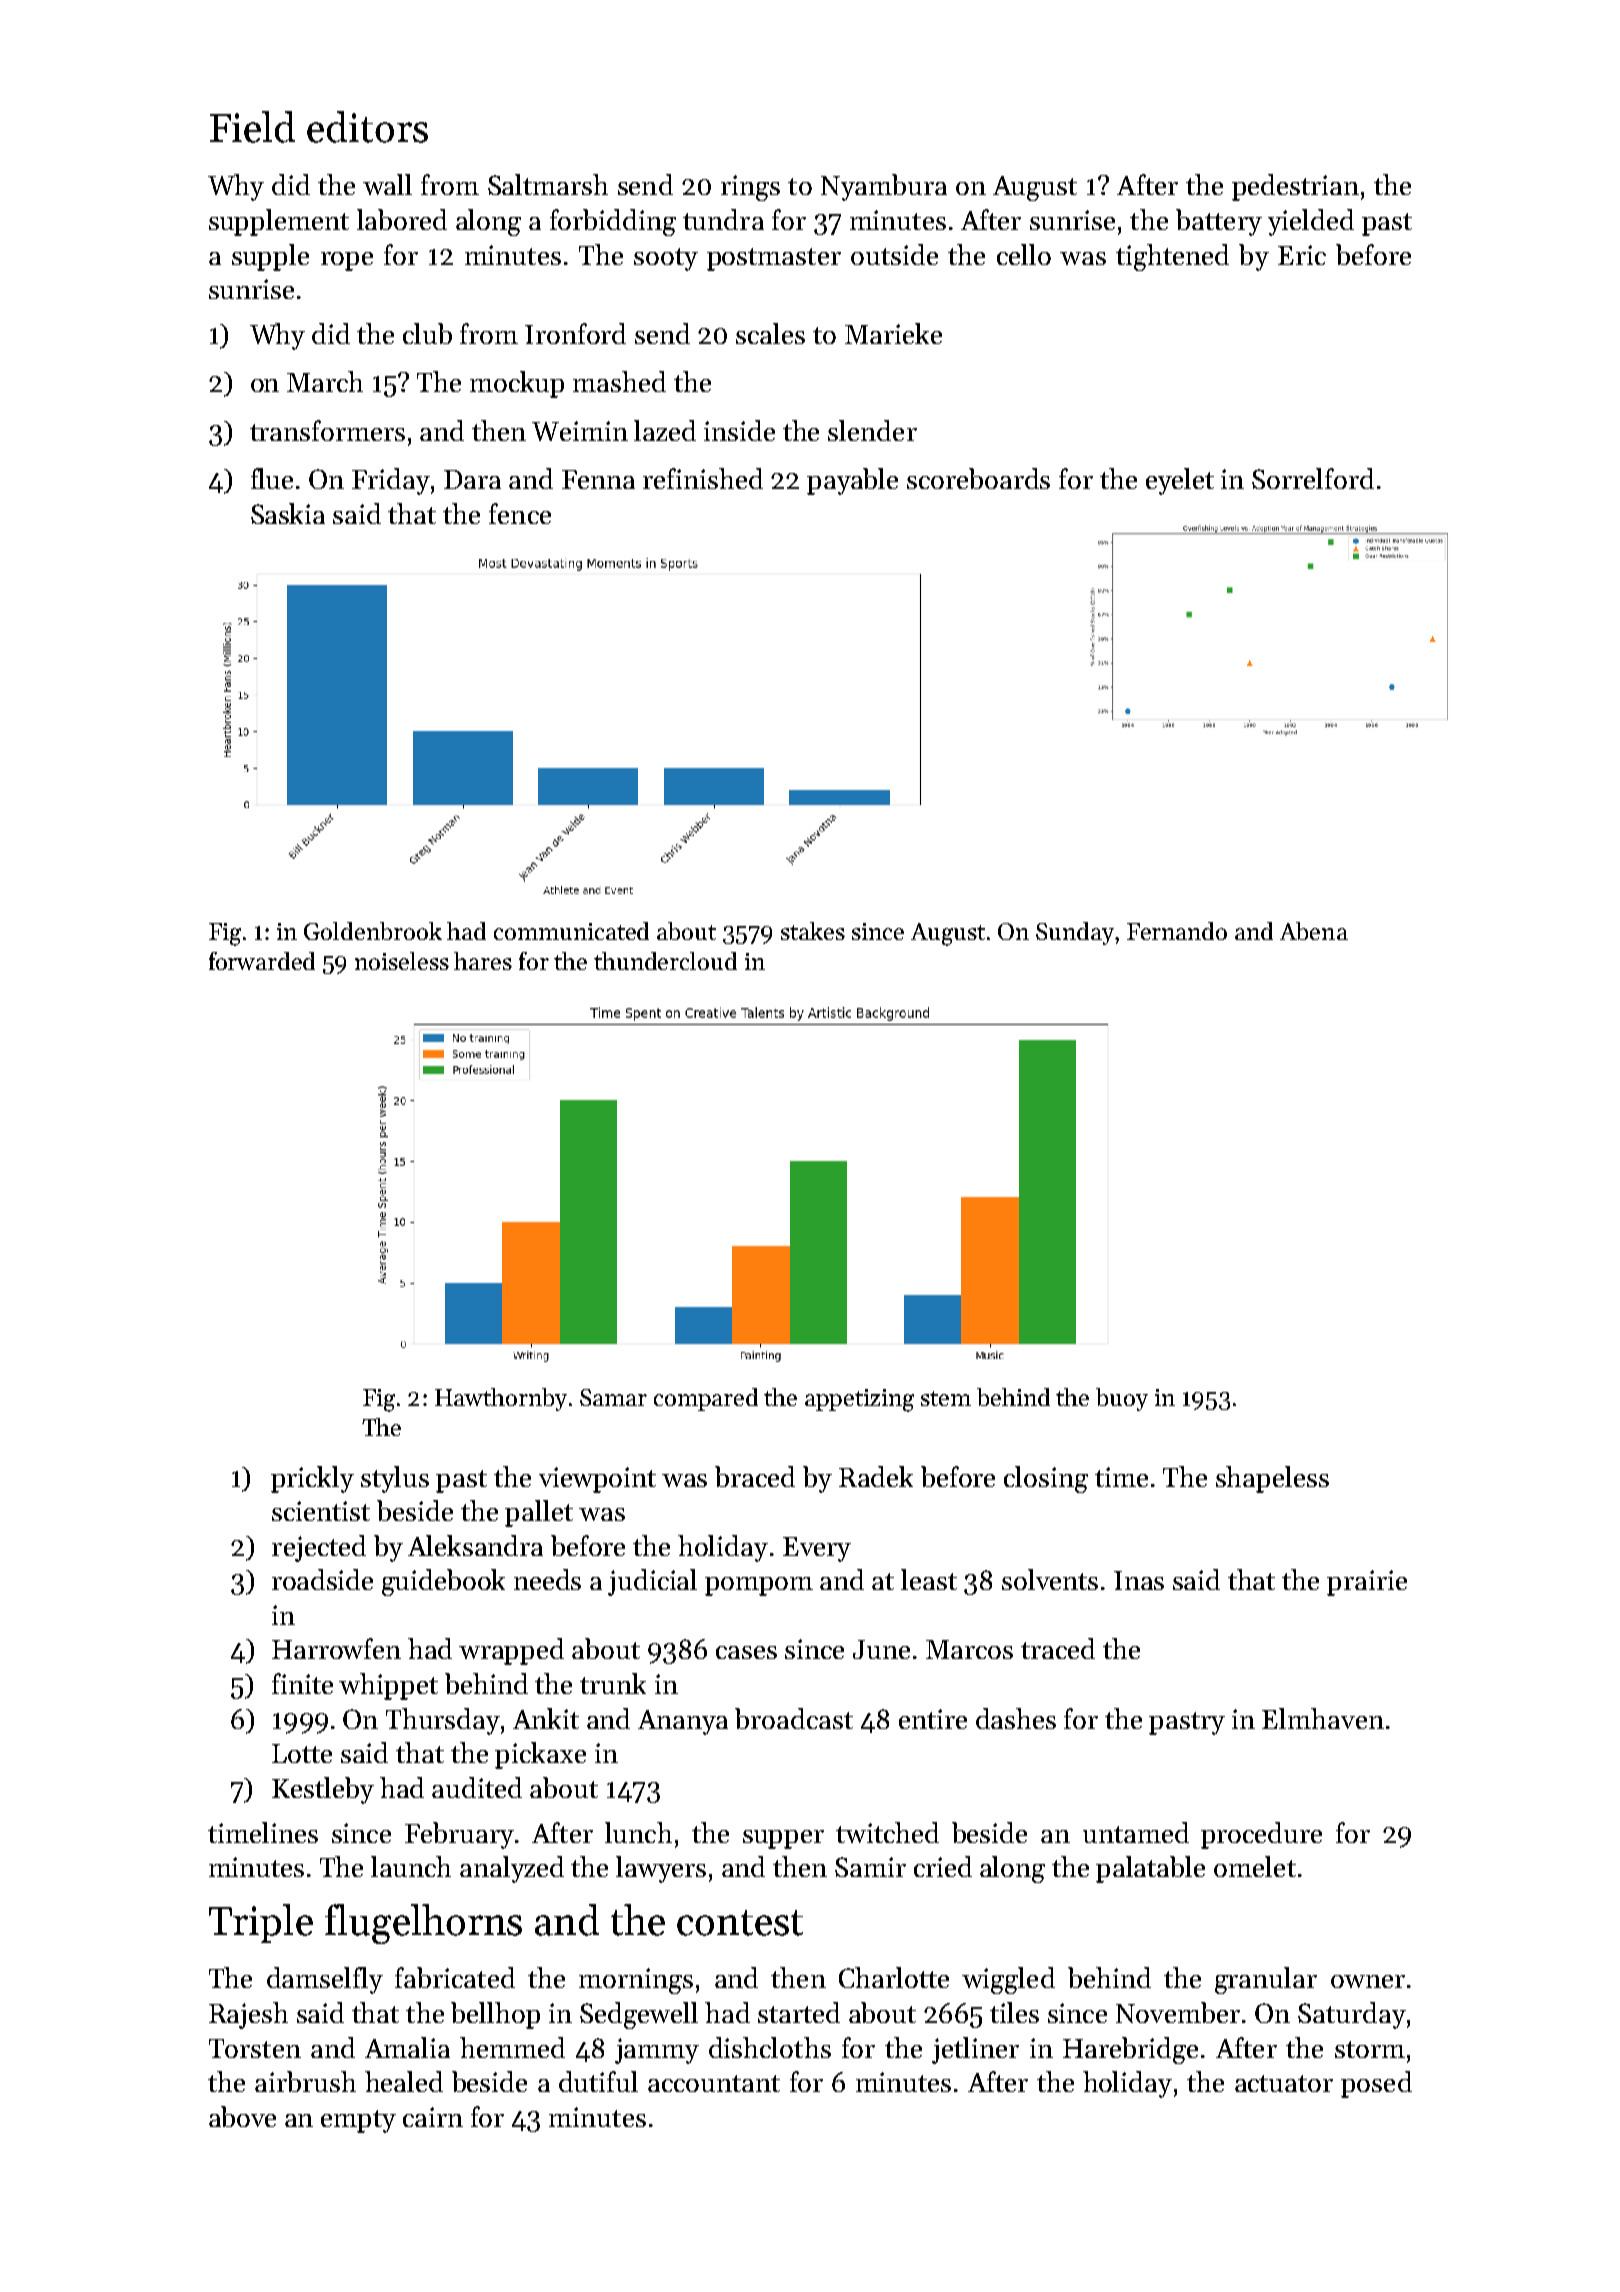 This screenshot has height=2292, width=1620. Describe the element at coordinates (1219, 222) in the screenshot. I see `battery` at that location.
